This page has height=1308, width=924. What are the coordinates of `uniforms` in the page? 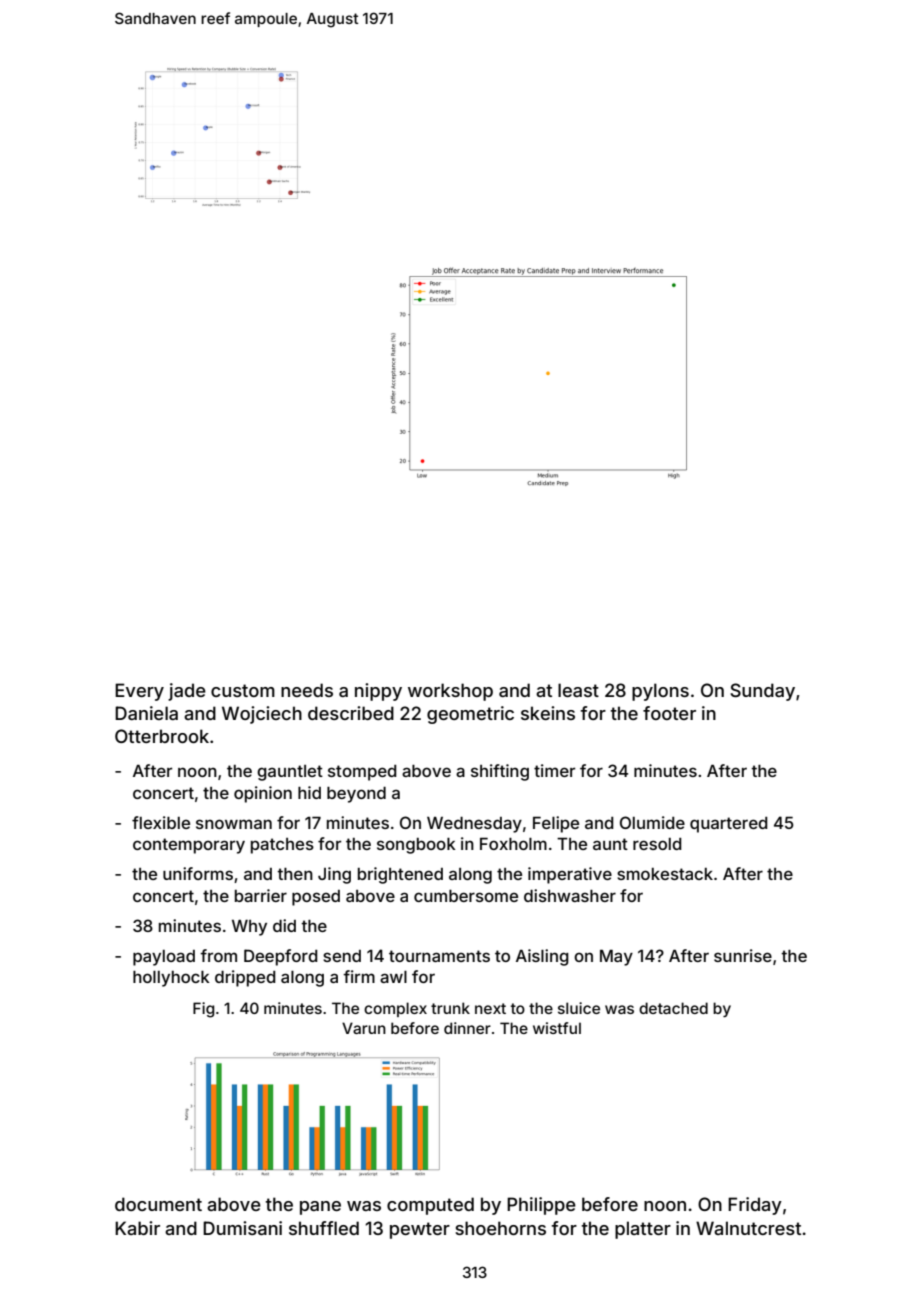 It's located at (198, 873).
